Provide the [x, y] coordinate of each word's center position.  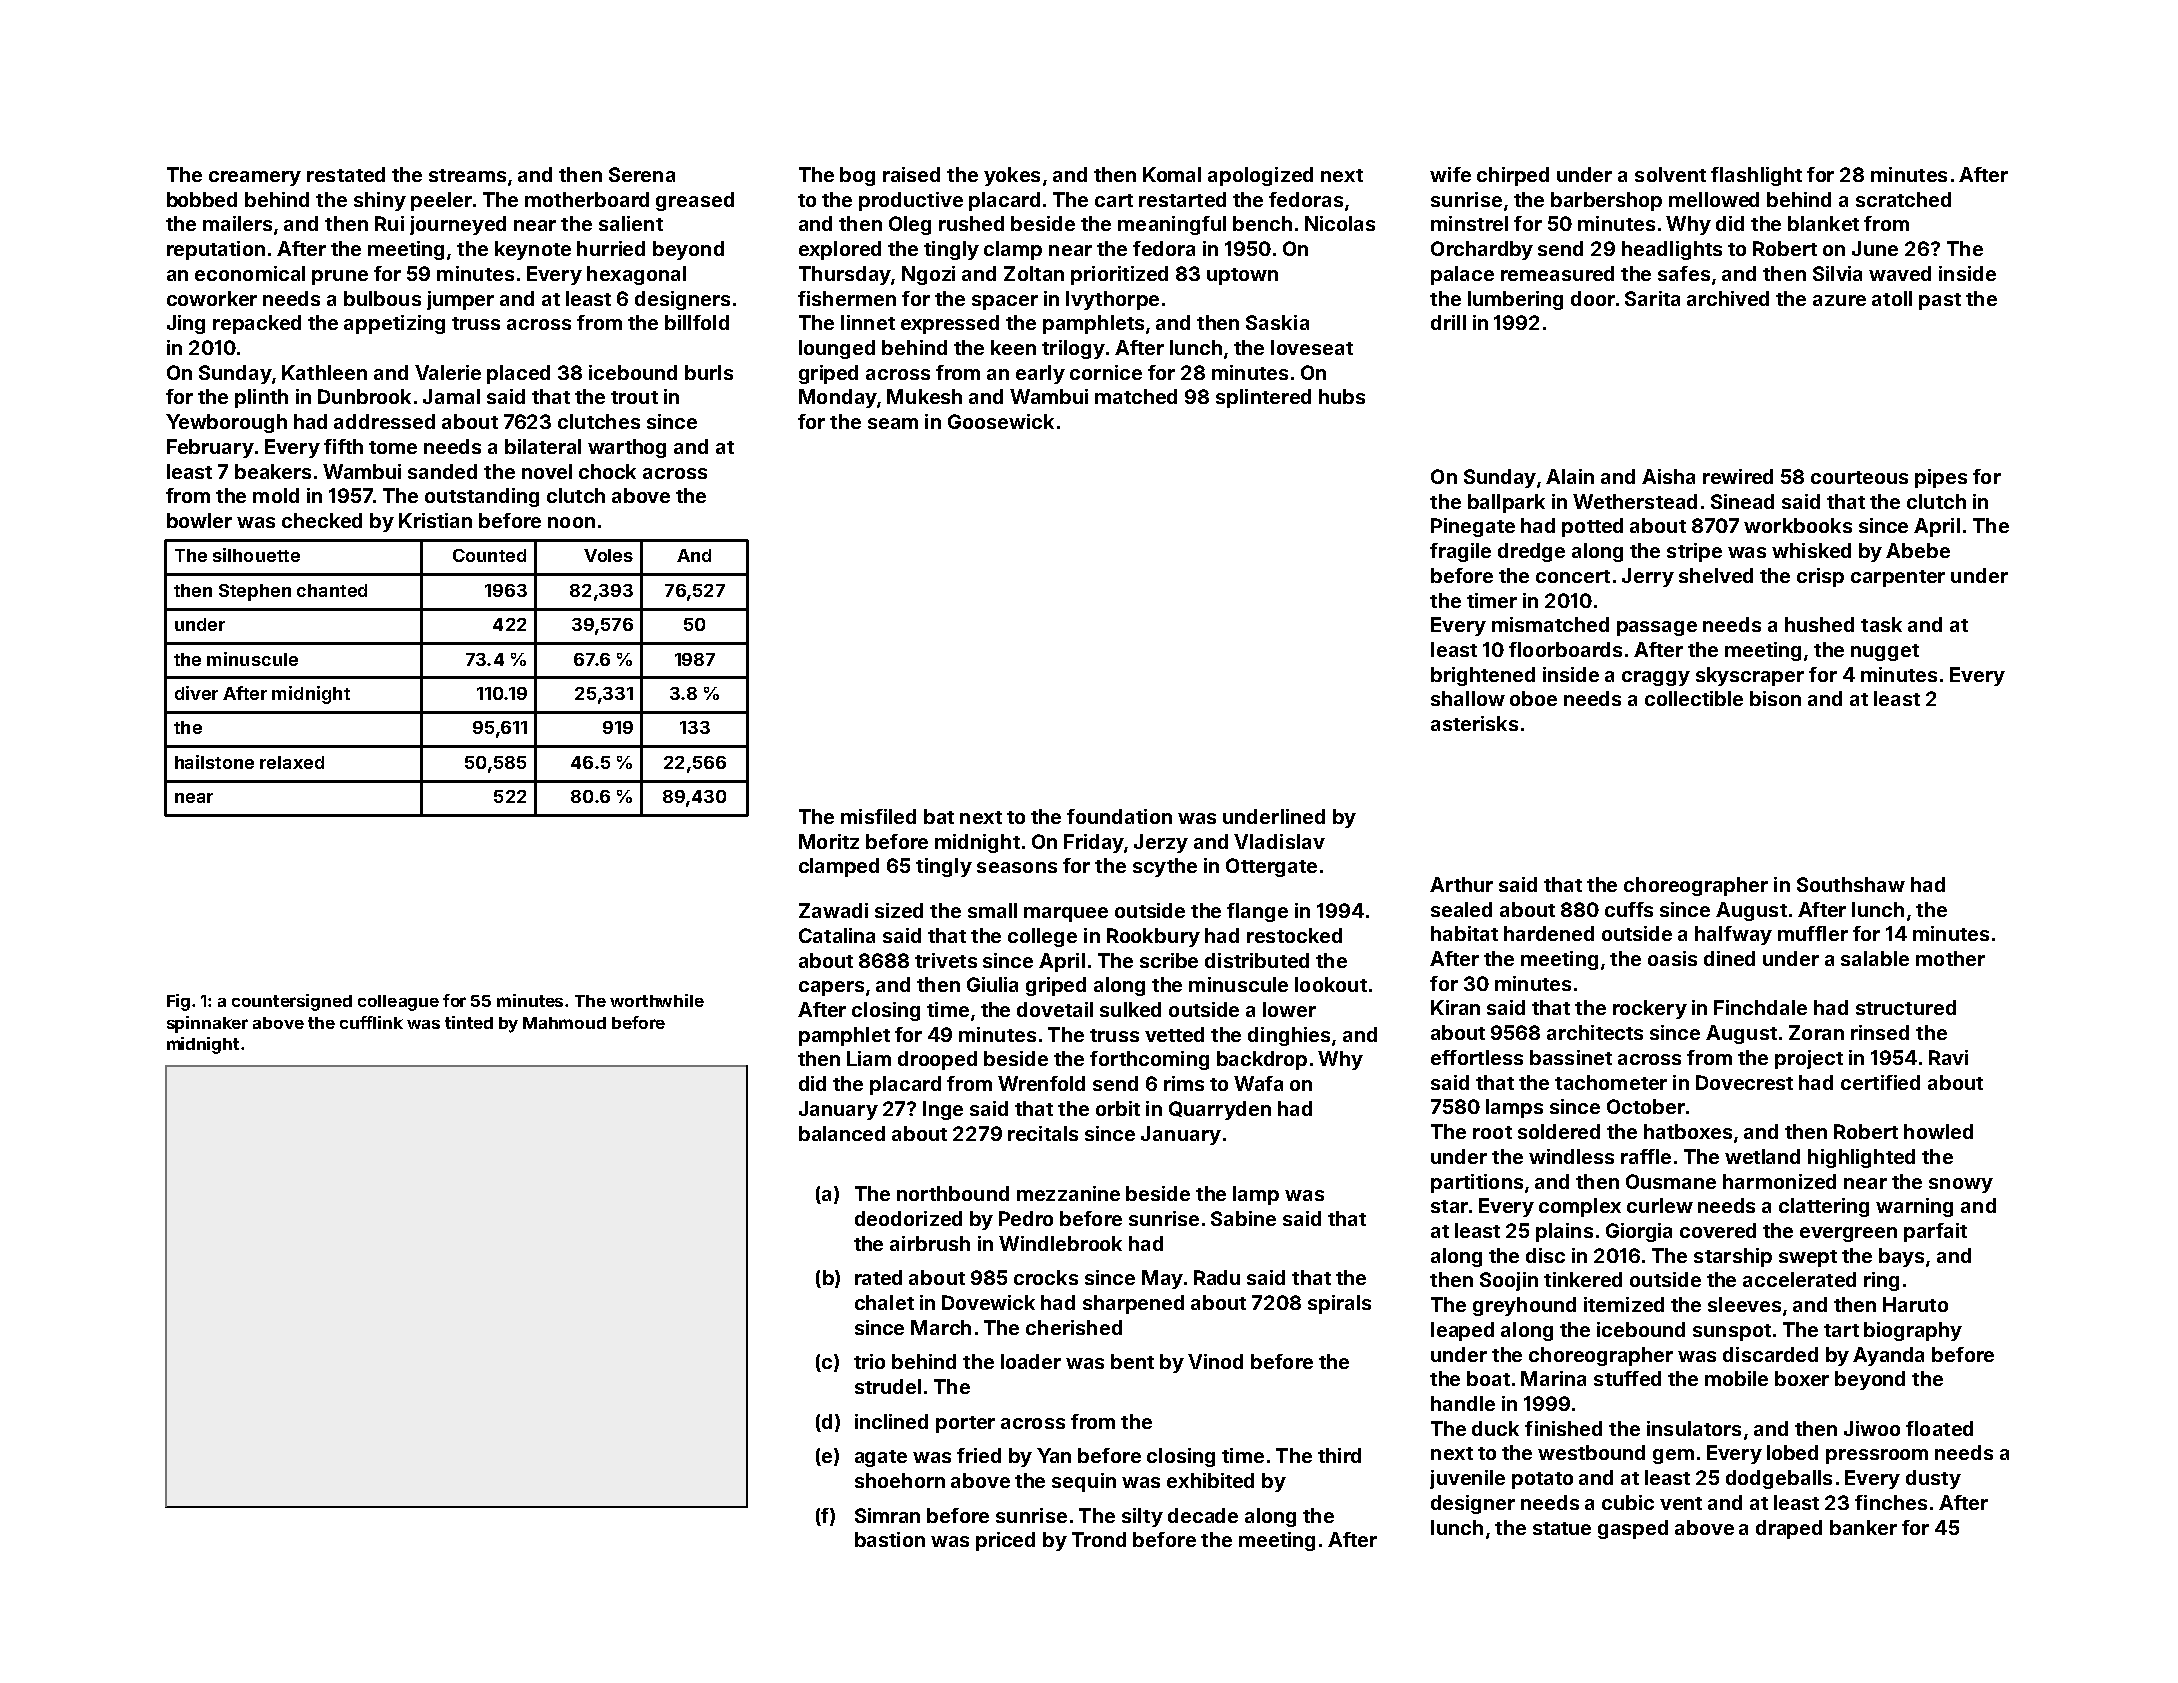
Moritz [829, 841]
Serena [642, 174]
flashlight [1756, 176]
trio [869, 1361]
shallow [1468, 698]
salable [1875, 958]
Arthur [1461, 884]
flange [1257, 912]
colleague [398, 1003]
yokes [1012, 176]
